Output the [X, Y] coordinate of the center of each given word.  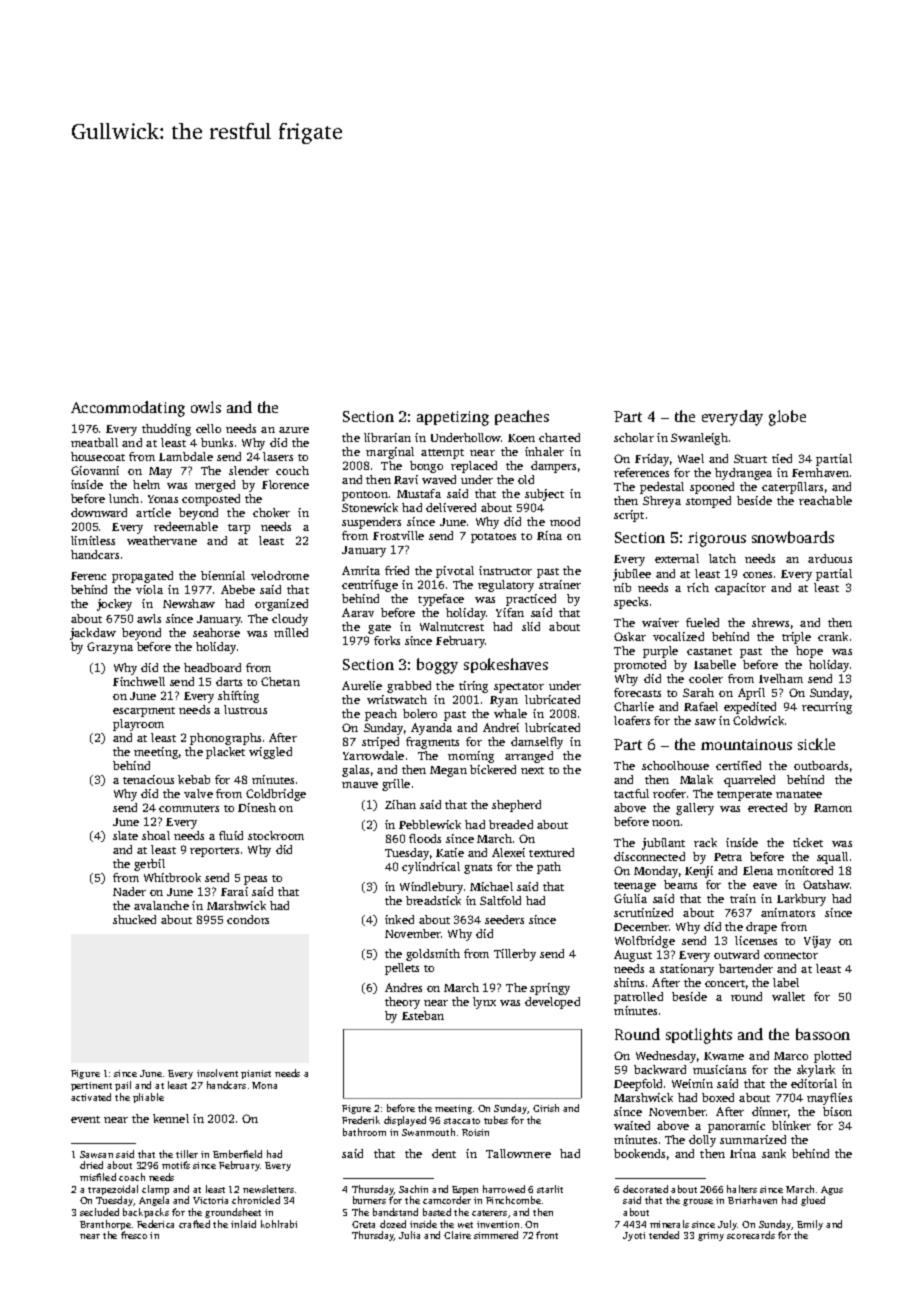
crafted [194, 1224]
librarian [387, 437]
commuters [189, 808]
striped [380, 743]
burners [369, 1200]
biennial [223, 575]
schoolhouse [675, 765]
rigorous [717, 539]
